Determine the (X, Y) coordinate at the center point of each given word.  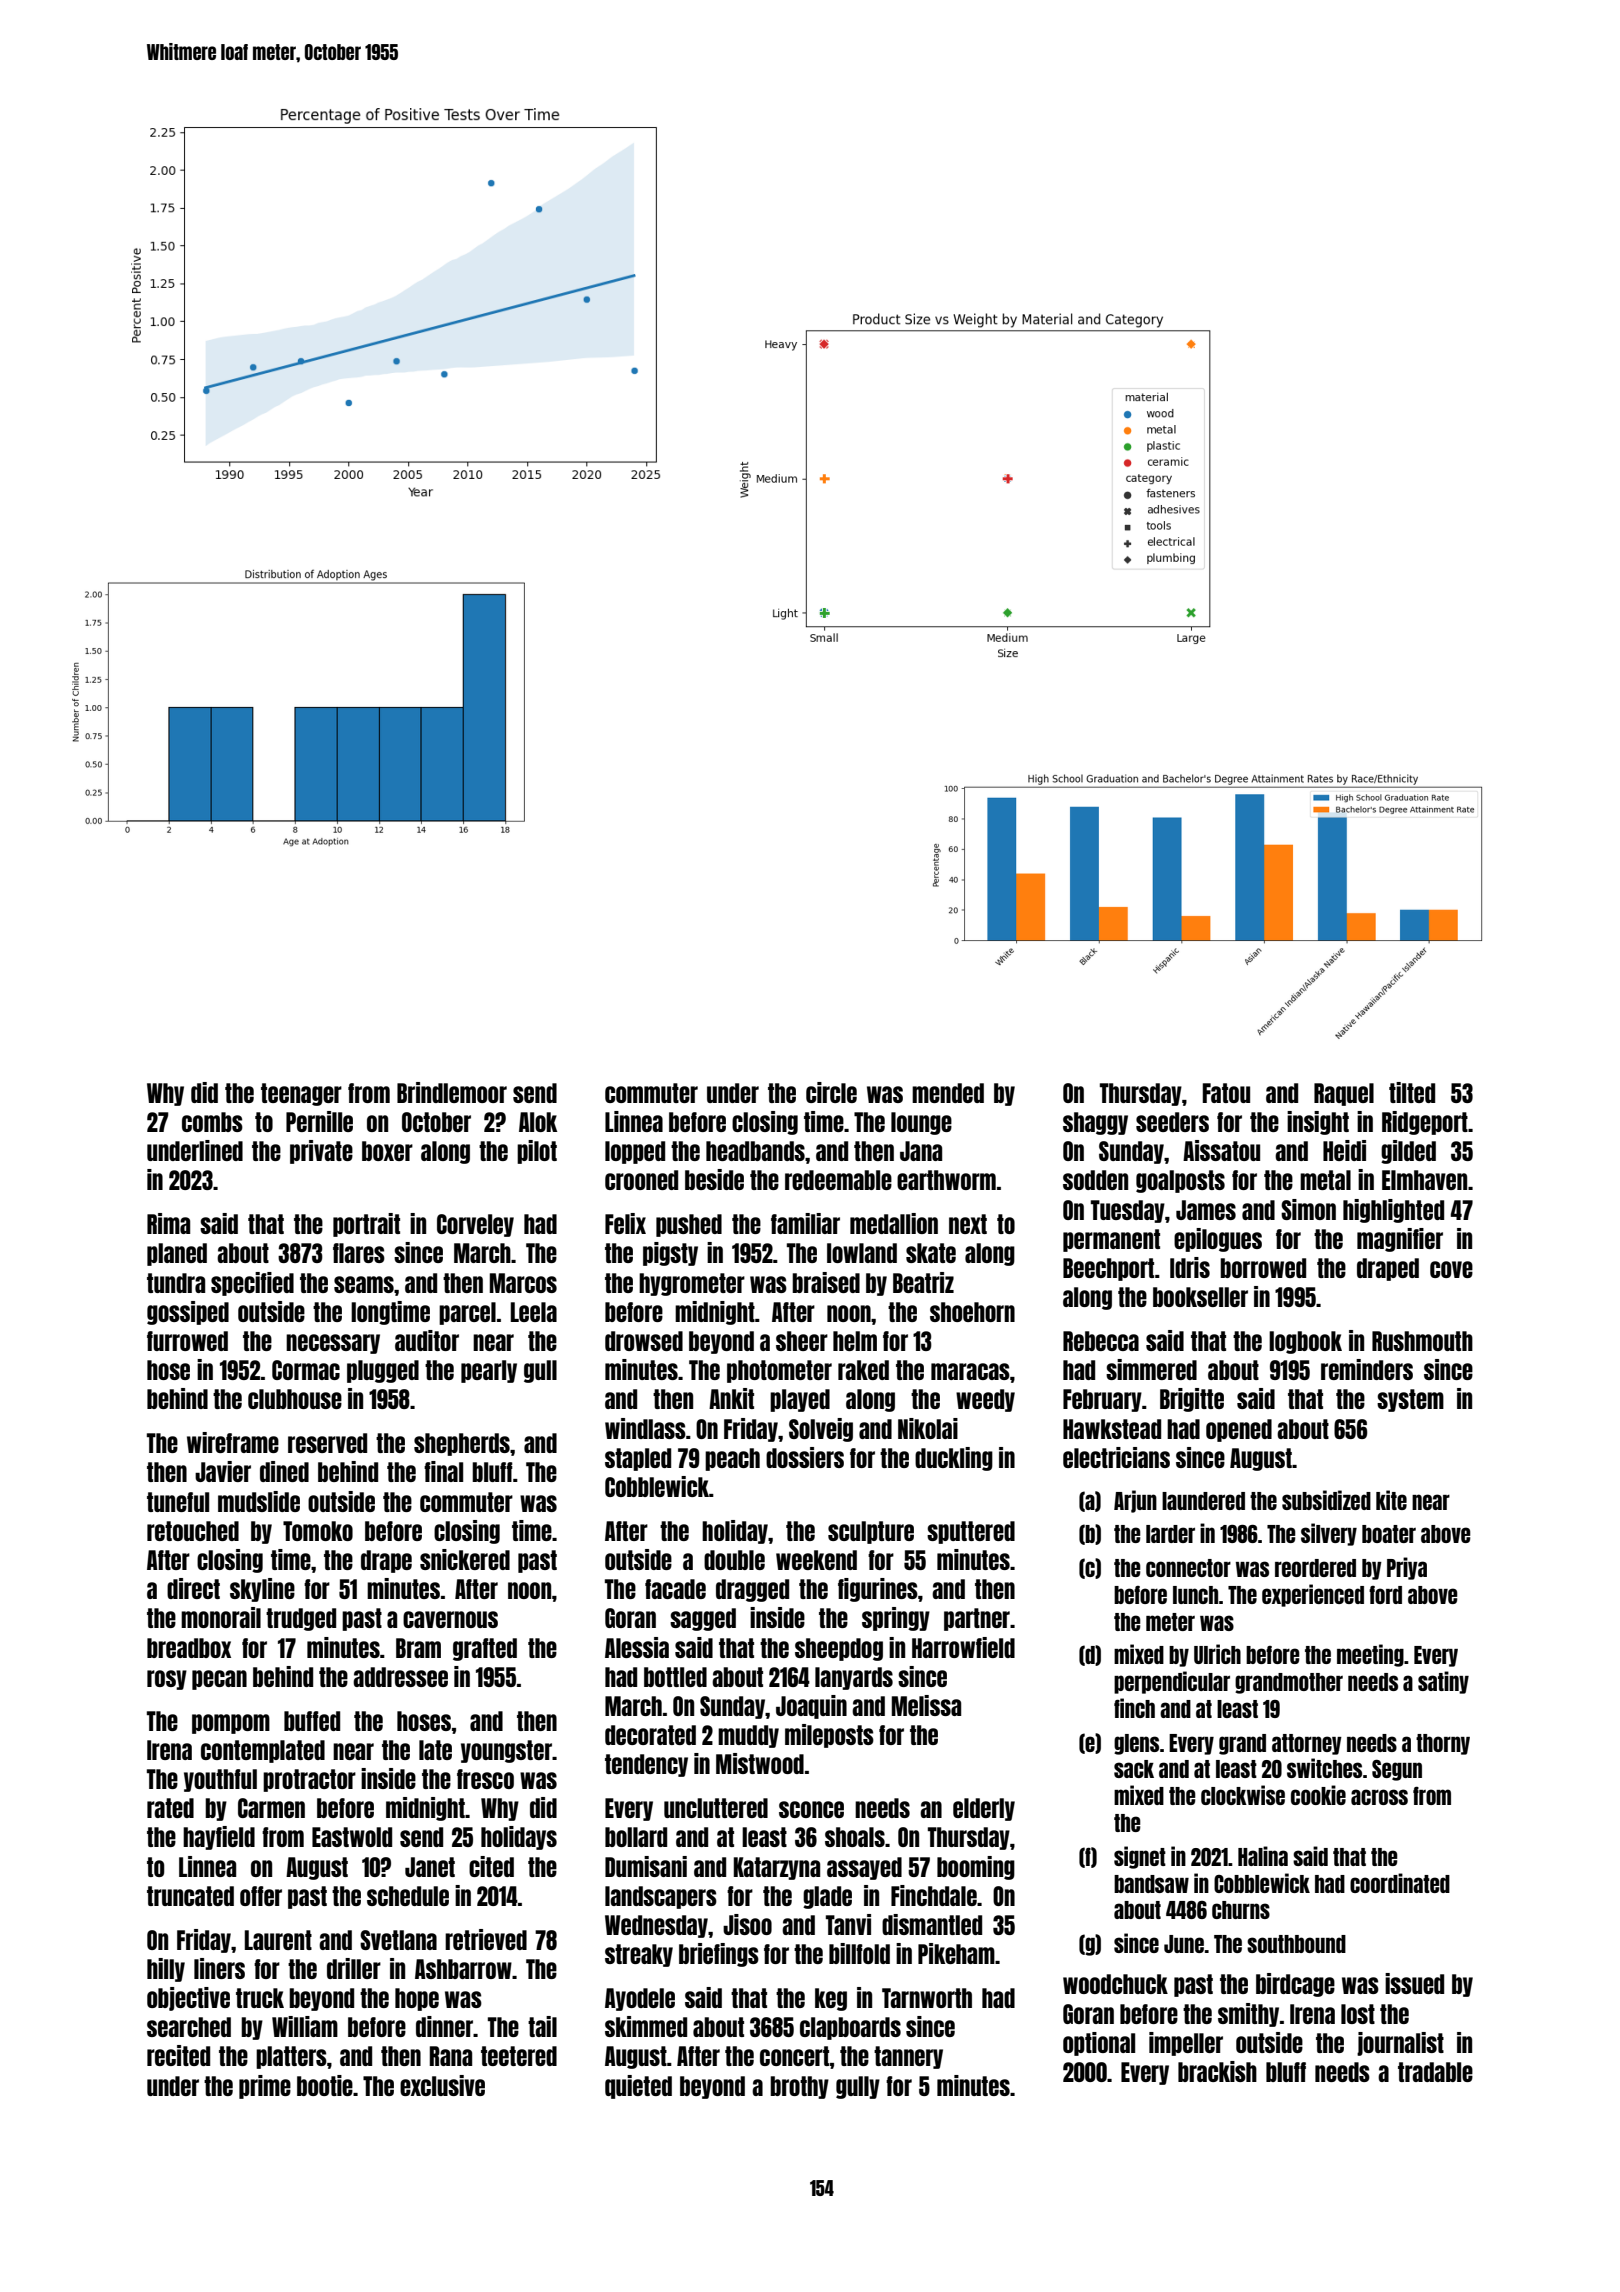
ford (1385, 1595)
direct (193, 1588)
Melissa (926, 1705)
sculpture (871, 1532)
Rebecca (1101, 1341)
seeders (1172, 1122)
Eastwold (352, 1837)
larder (1170, 1534)
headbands (755, 1151)
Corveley (475, 1225)
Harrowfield (963, 1647)
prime (265, 2087)
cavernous (450, 1619)
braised (826, 1282)
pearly (489, 1371)
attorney (1307, 1744)
